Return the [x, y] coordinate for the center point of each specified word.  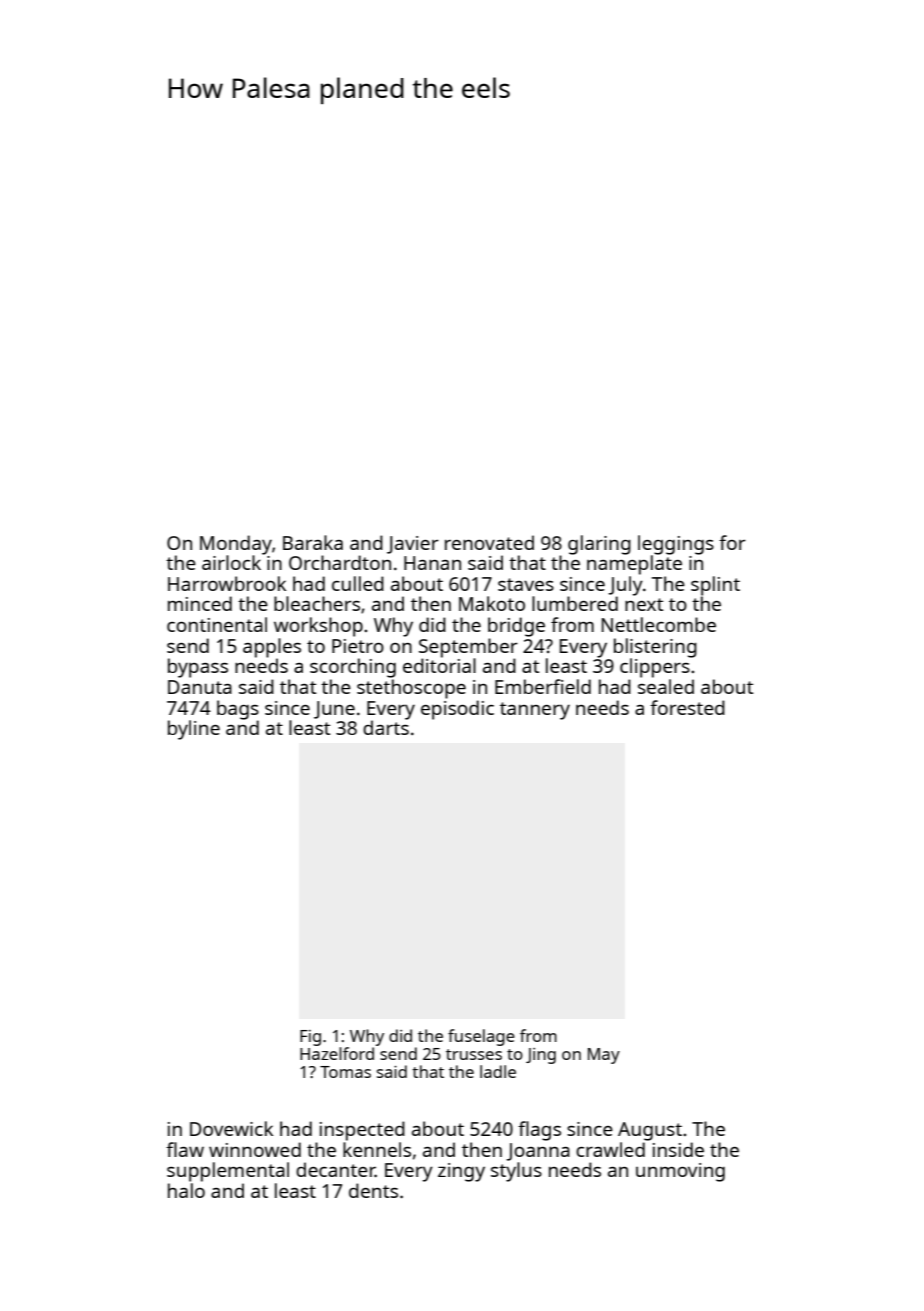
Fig [310, 1038]
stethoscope [411, 689]
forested [687, 707]
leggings [676, 545]
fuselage [481, 1037]
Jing [541, 1056]
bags [238, 710]
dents [373, 1190]
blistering [655, 648]
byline [194, 730]
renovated [489, 542]
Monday [236, 545]
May [604, 1056]
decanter [335, 1169]
